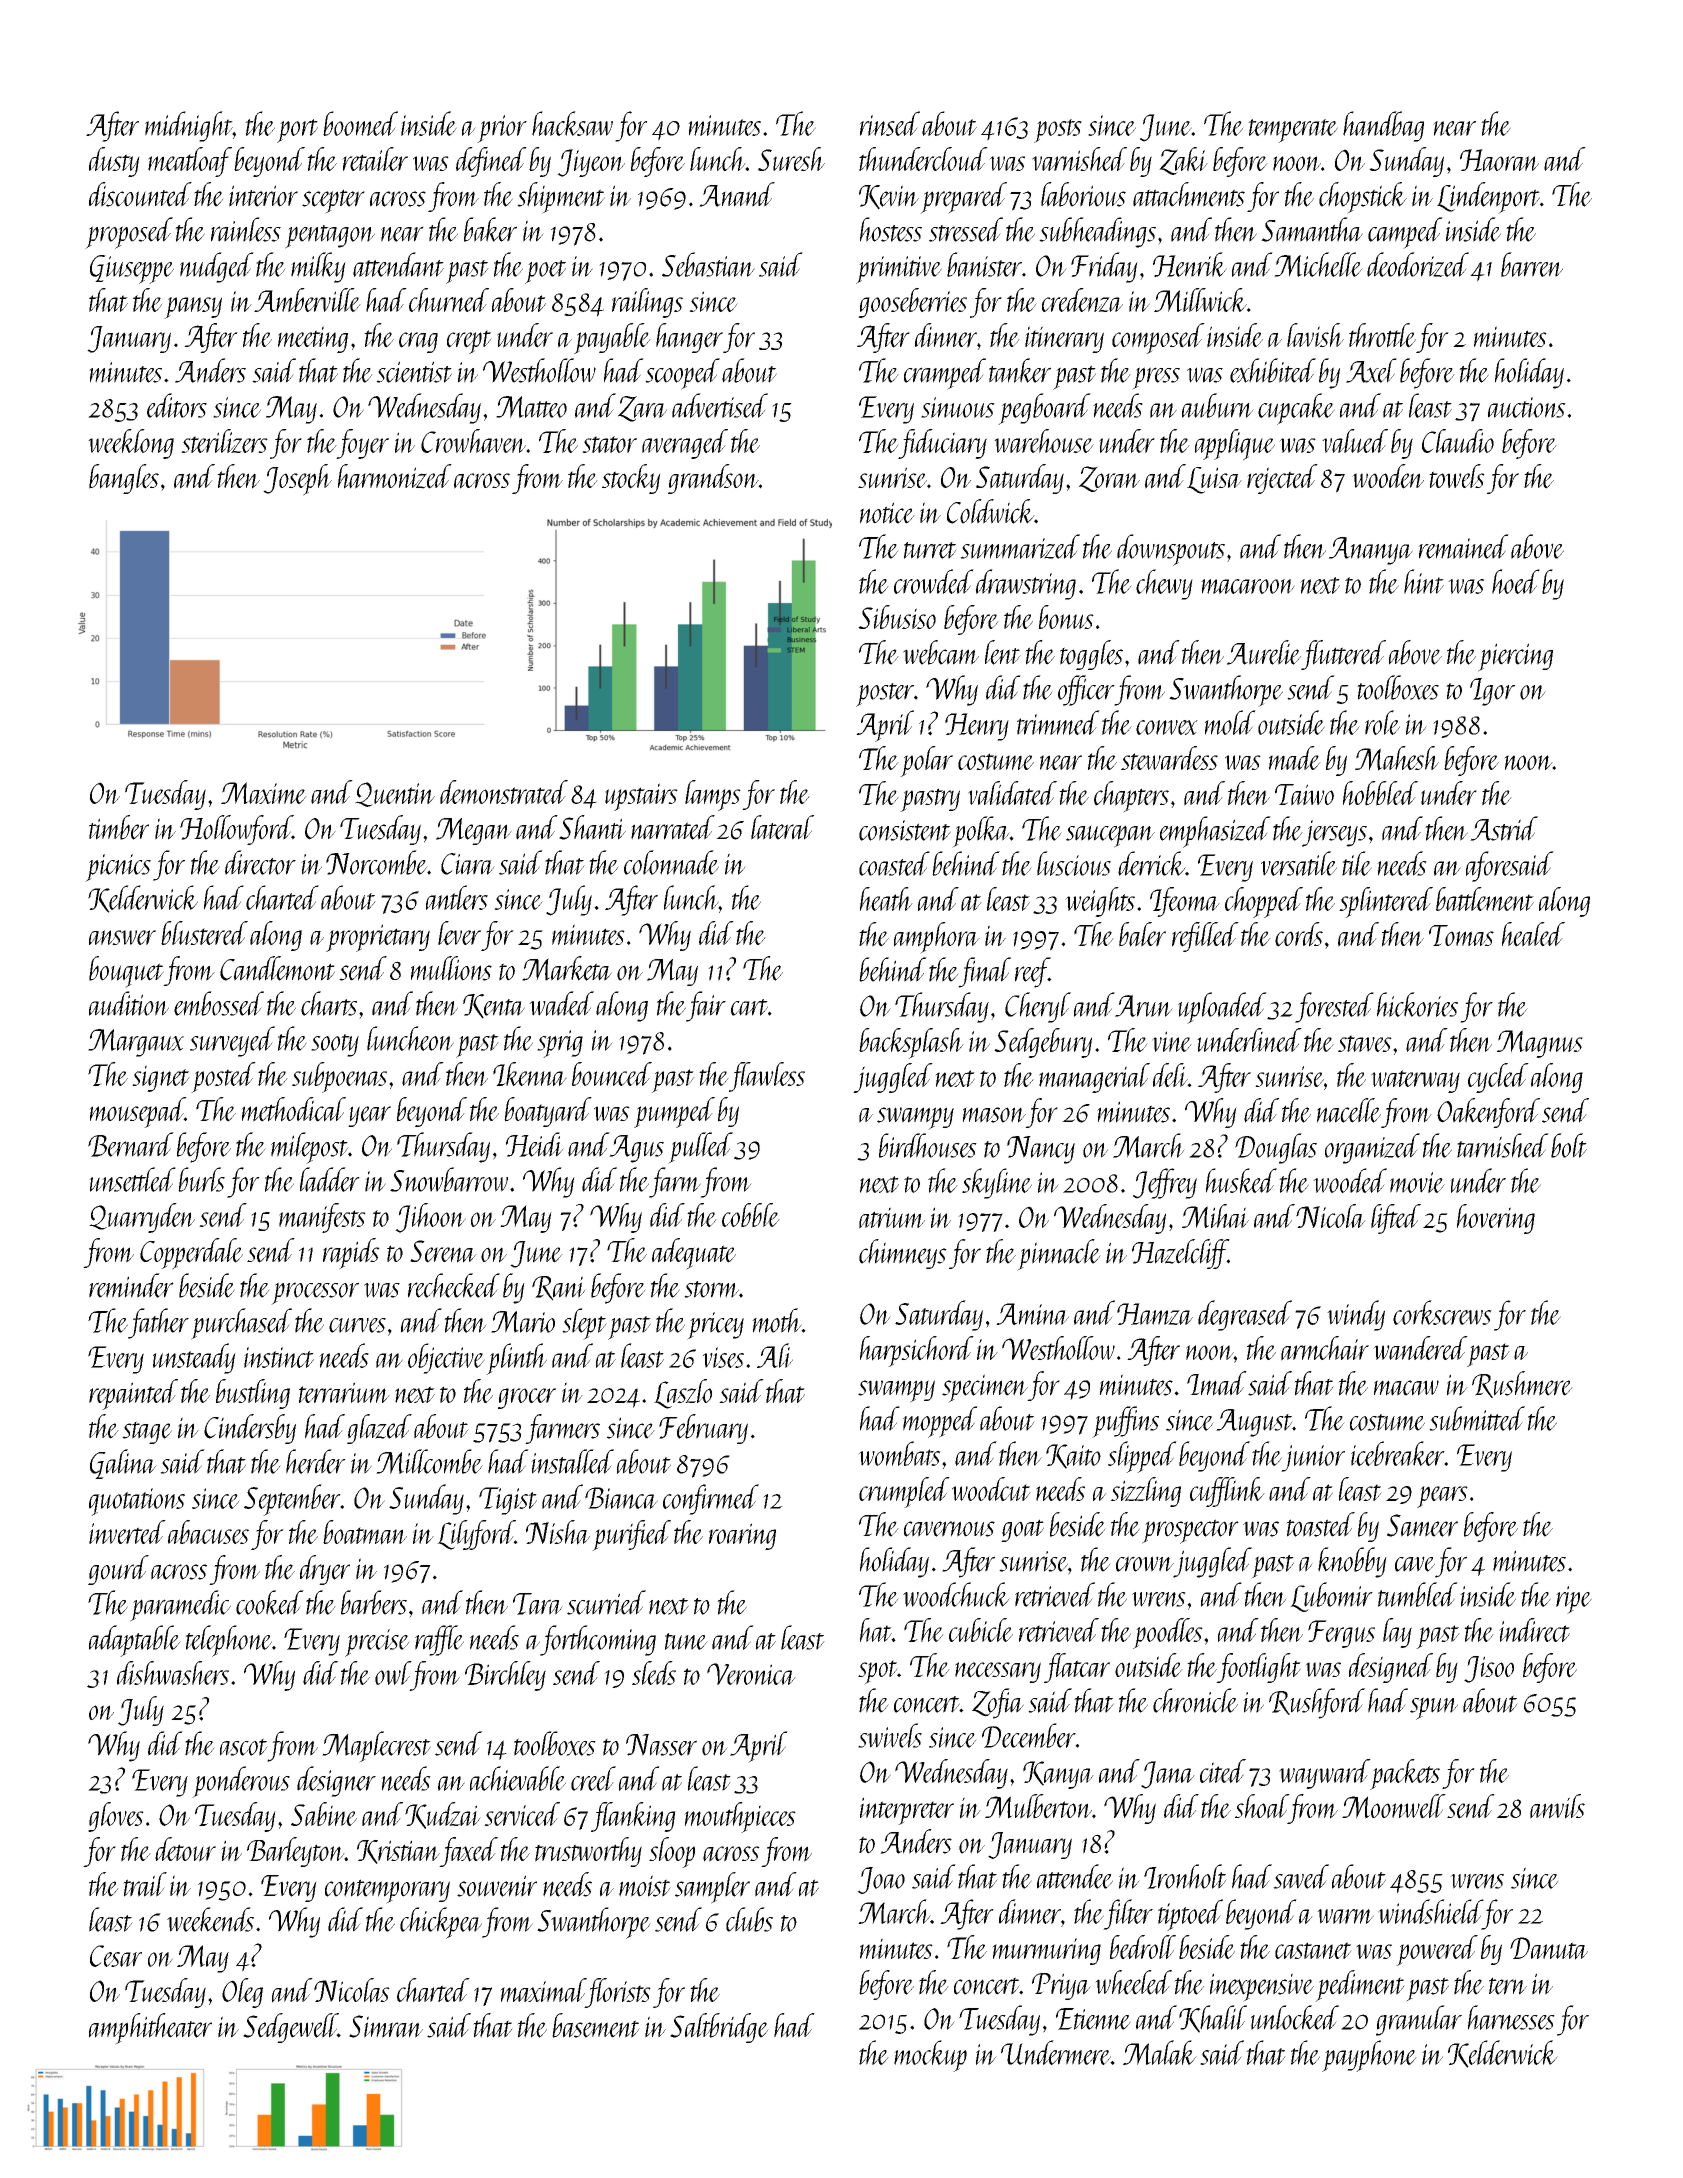 The width and height of the screenshot is (1683, 2178). Describe the element at coordinates (742, 1536) in the screenshot. I see `roaring` at that location.
